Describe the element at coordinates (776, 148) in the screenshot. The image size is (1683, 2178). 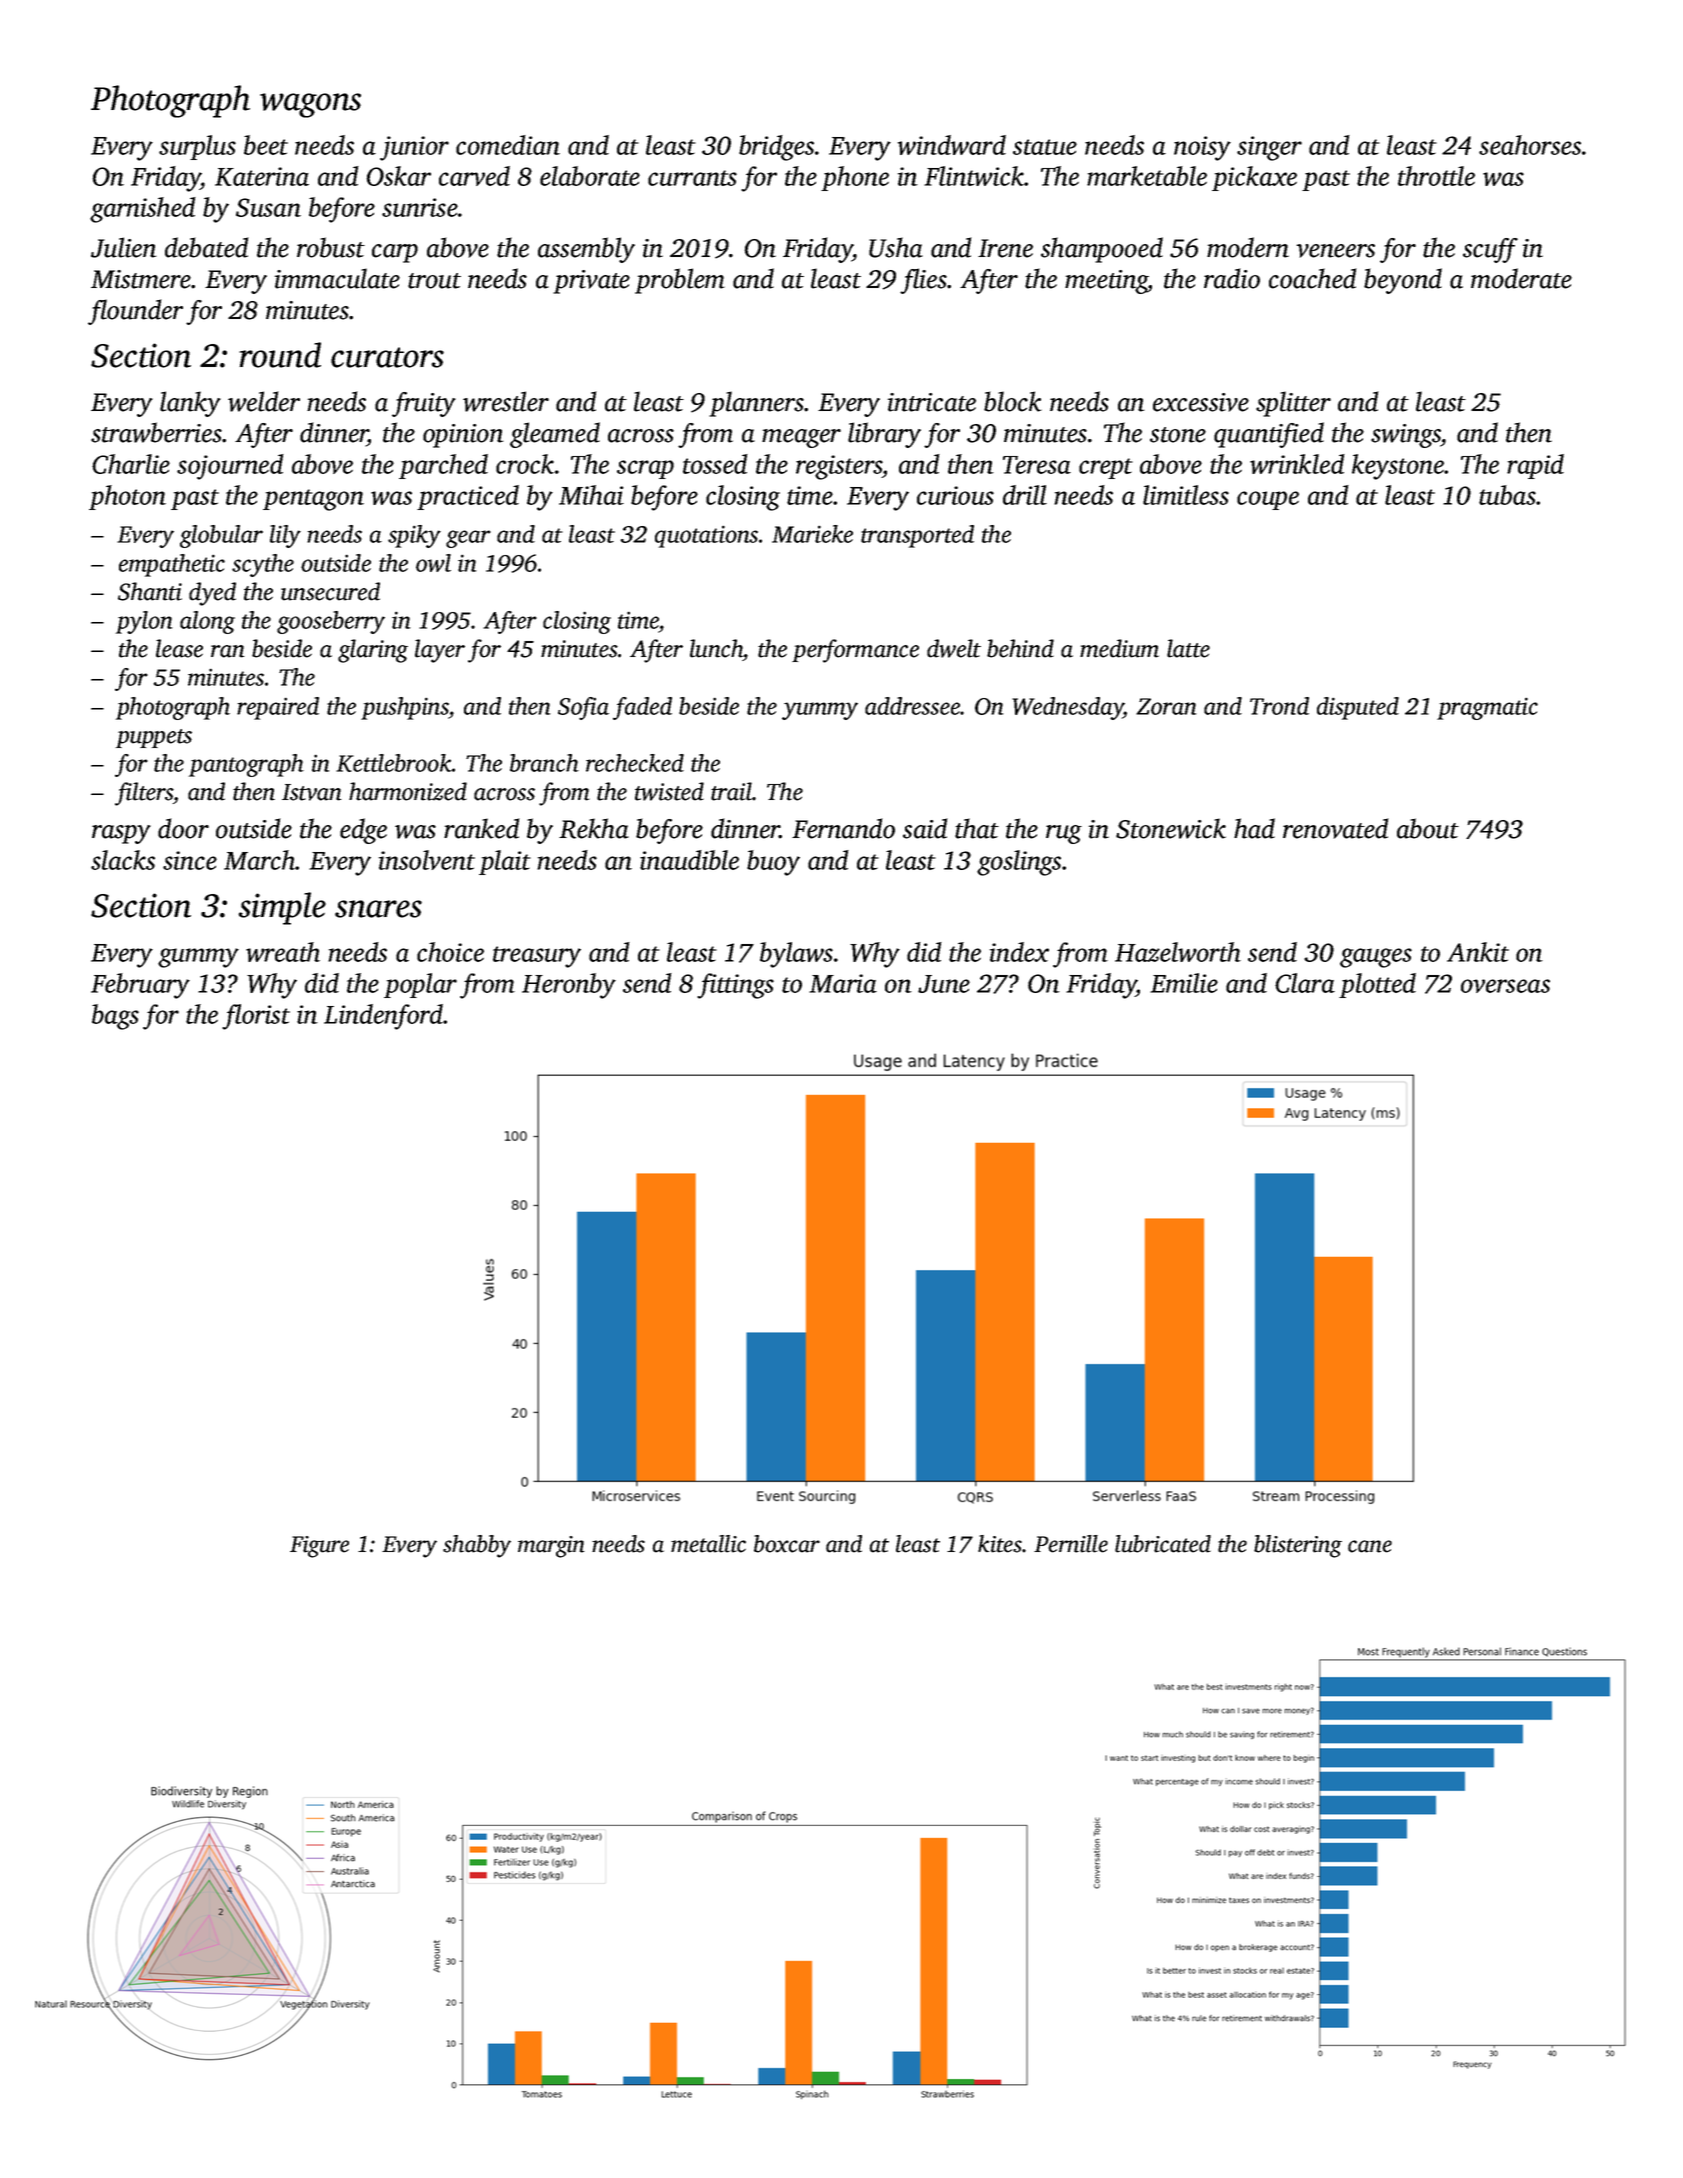
I see `bridges` at that location.
